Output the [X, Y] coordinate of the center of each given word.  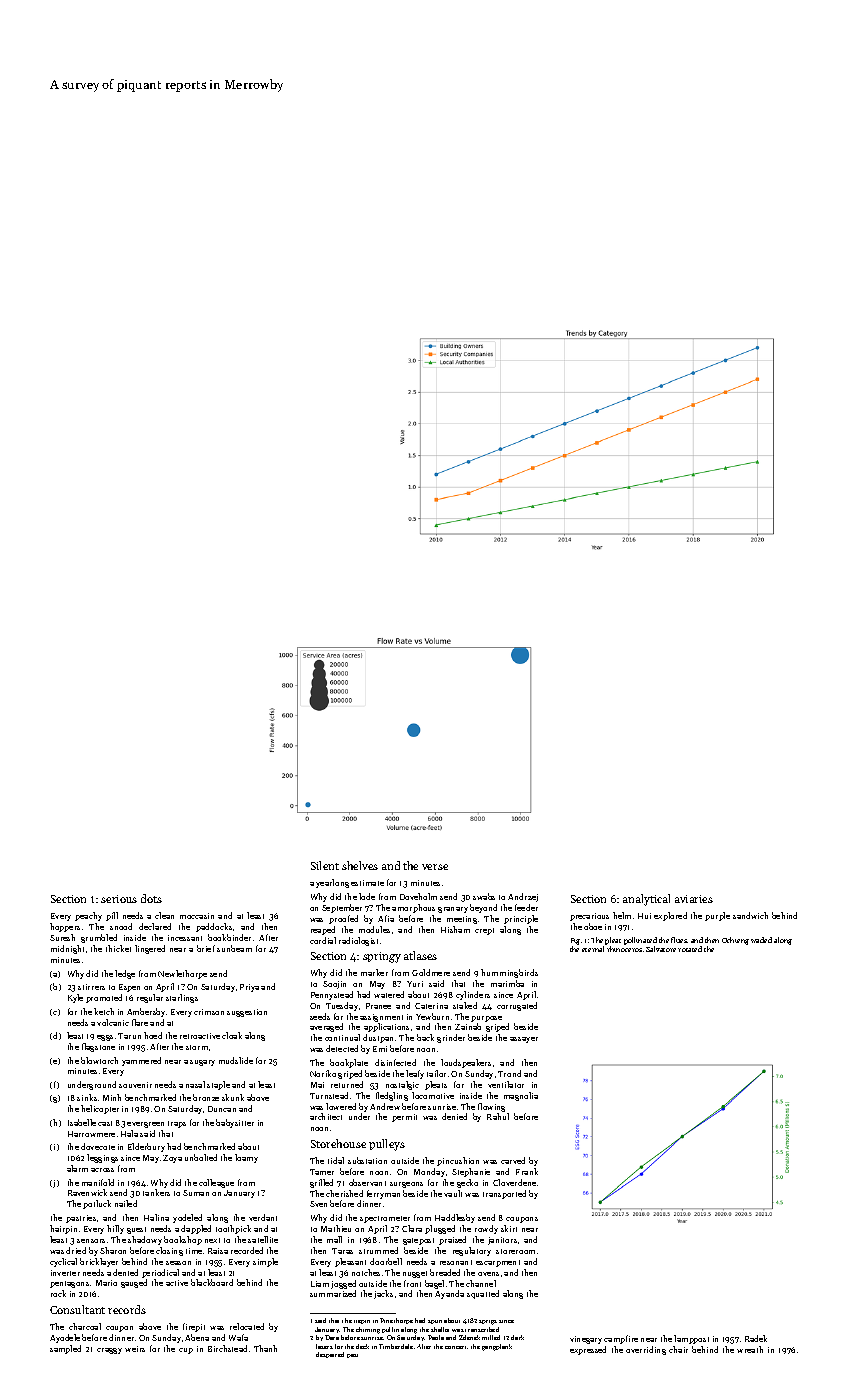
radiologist [358, 941]
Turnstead [329, 1095]
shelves [360, 865]
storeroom [515, 1251]
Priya [249, 988]
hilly [115, 1229]
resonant [456, 1262]
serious [119, 899]
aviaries [694, 899]
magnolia [521, 1096]
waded [761, 940]
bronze [206, 1097]
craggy [109, 1351]
